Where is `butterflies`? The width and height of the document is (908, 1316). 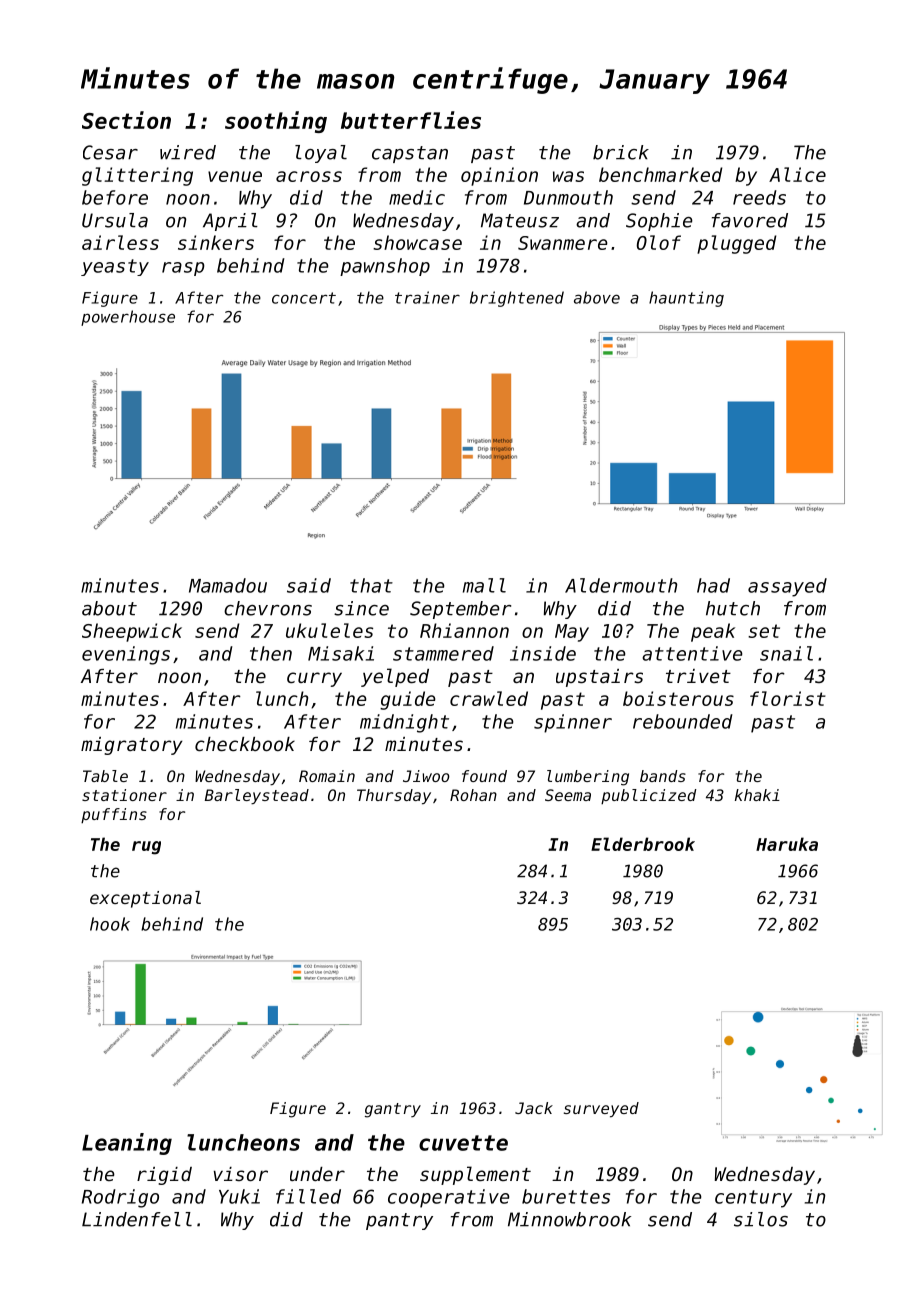 butterflies is located at coordinates (411, 120).
